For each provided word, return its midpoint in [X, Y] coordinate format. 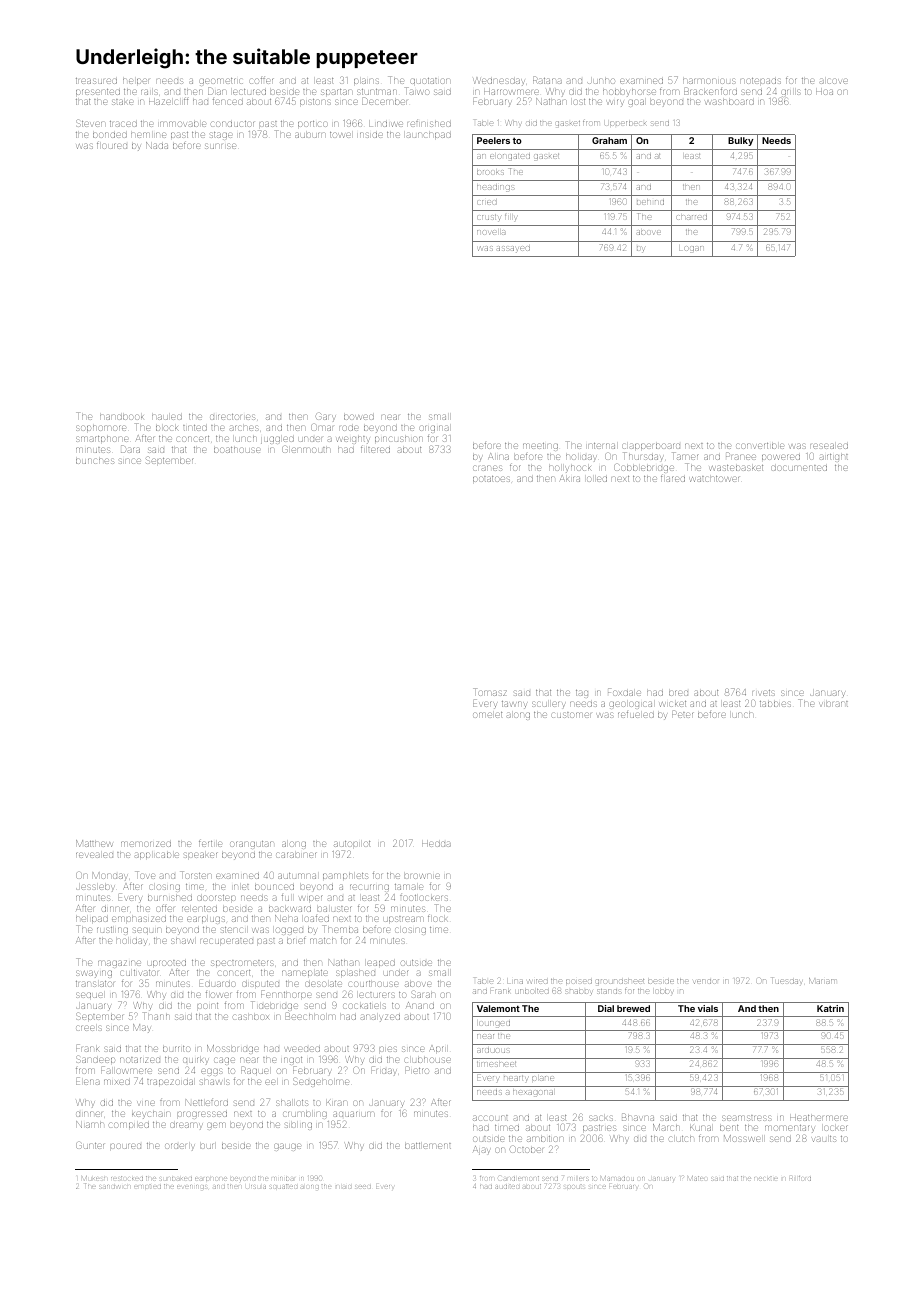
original [434, 429]
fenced [228, 102]
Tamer [685, 456]
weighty [353, 440]
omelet [487, 715]
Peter [683, 714]
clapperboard [651, 448]
